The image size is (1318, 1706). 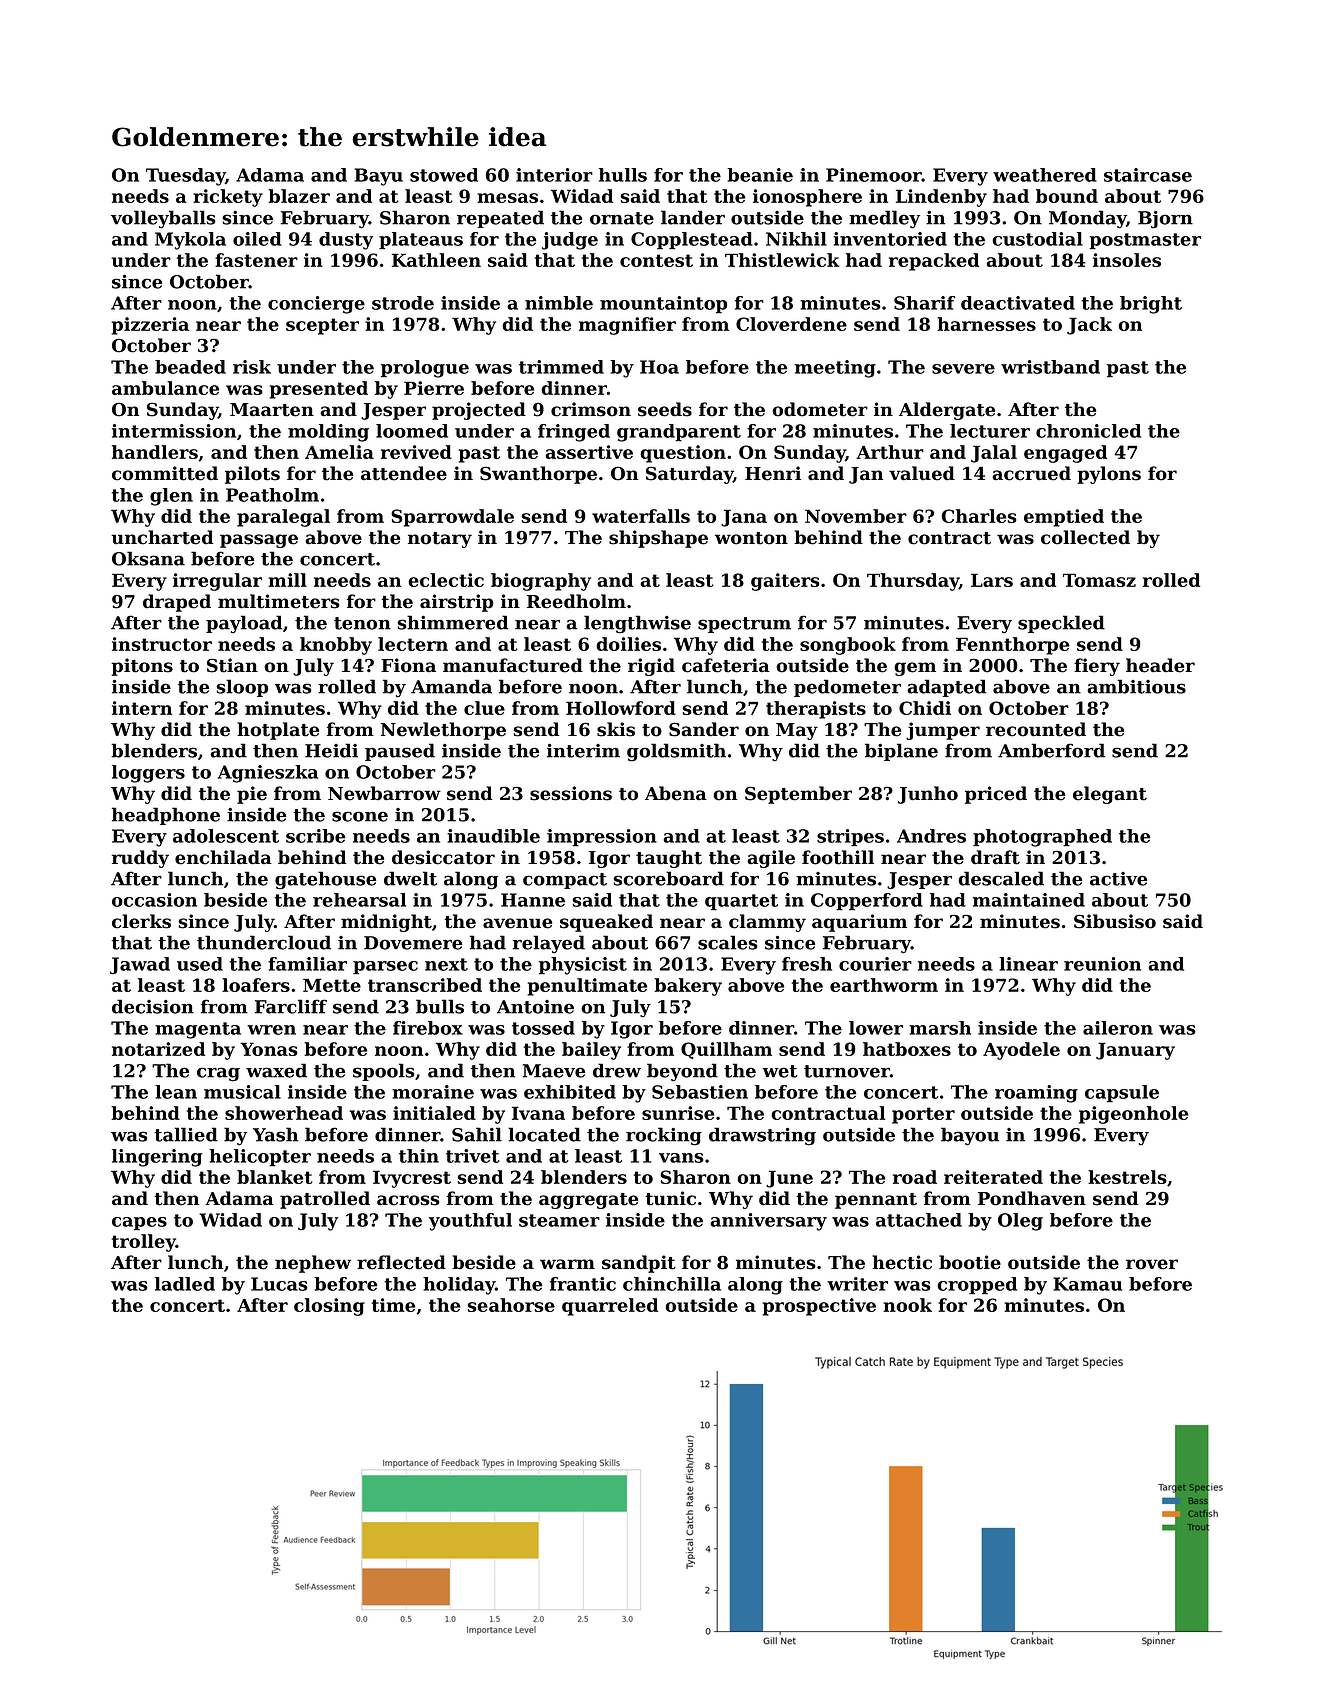 What do you see at coordinates (996, 795) in the screenshot?
I see `priced` at bounding box center [996, 795].
